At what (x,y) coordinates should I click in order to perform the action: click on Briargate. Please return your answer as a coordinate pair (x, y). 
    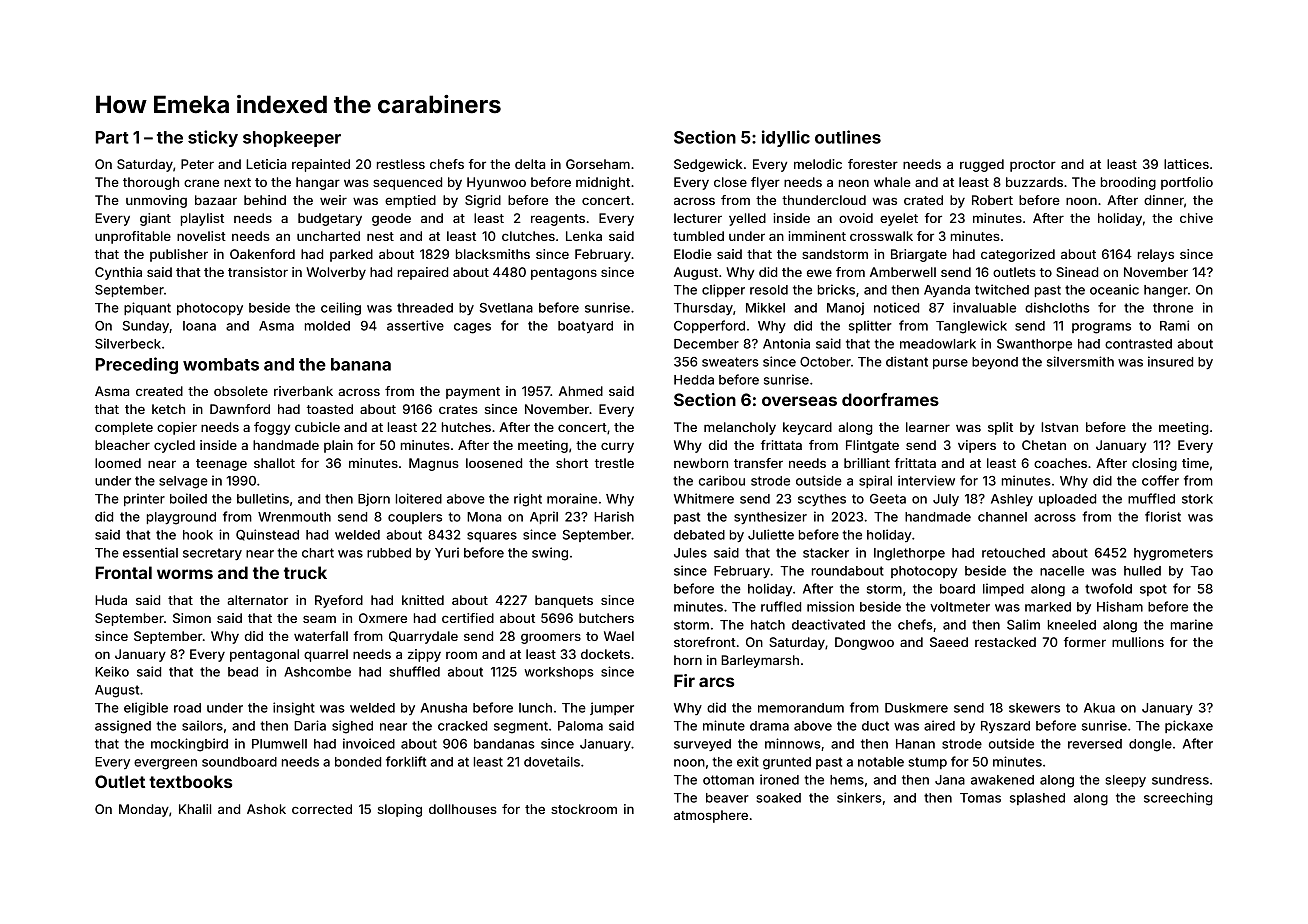
    Looking at the image, I should click on (919, 255).
